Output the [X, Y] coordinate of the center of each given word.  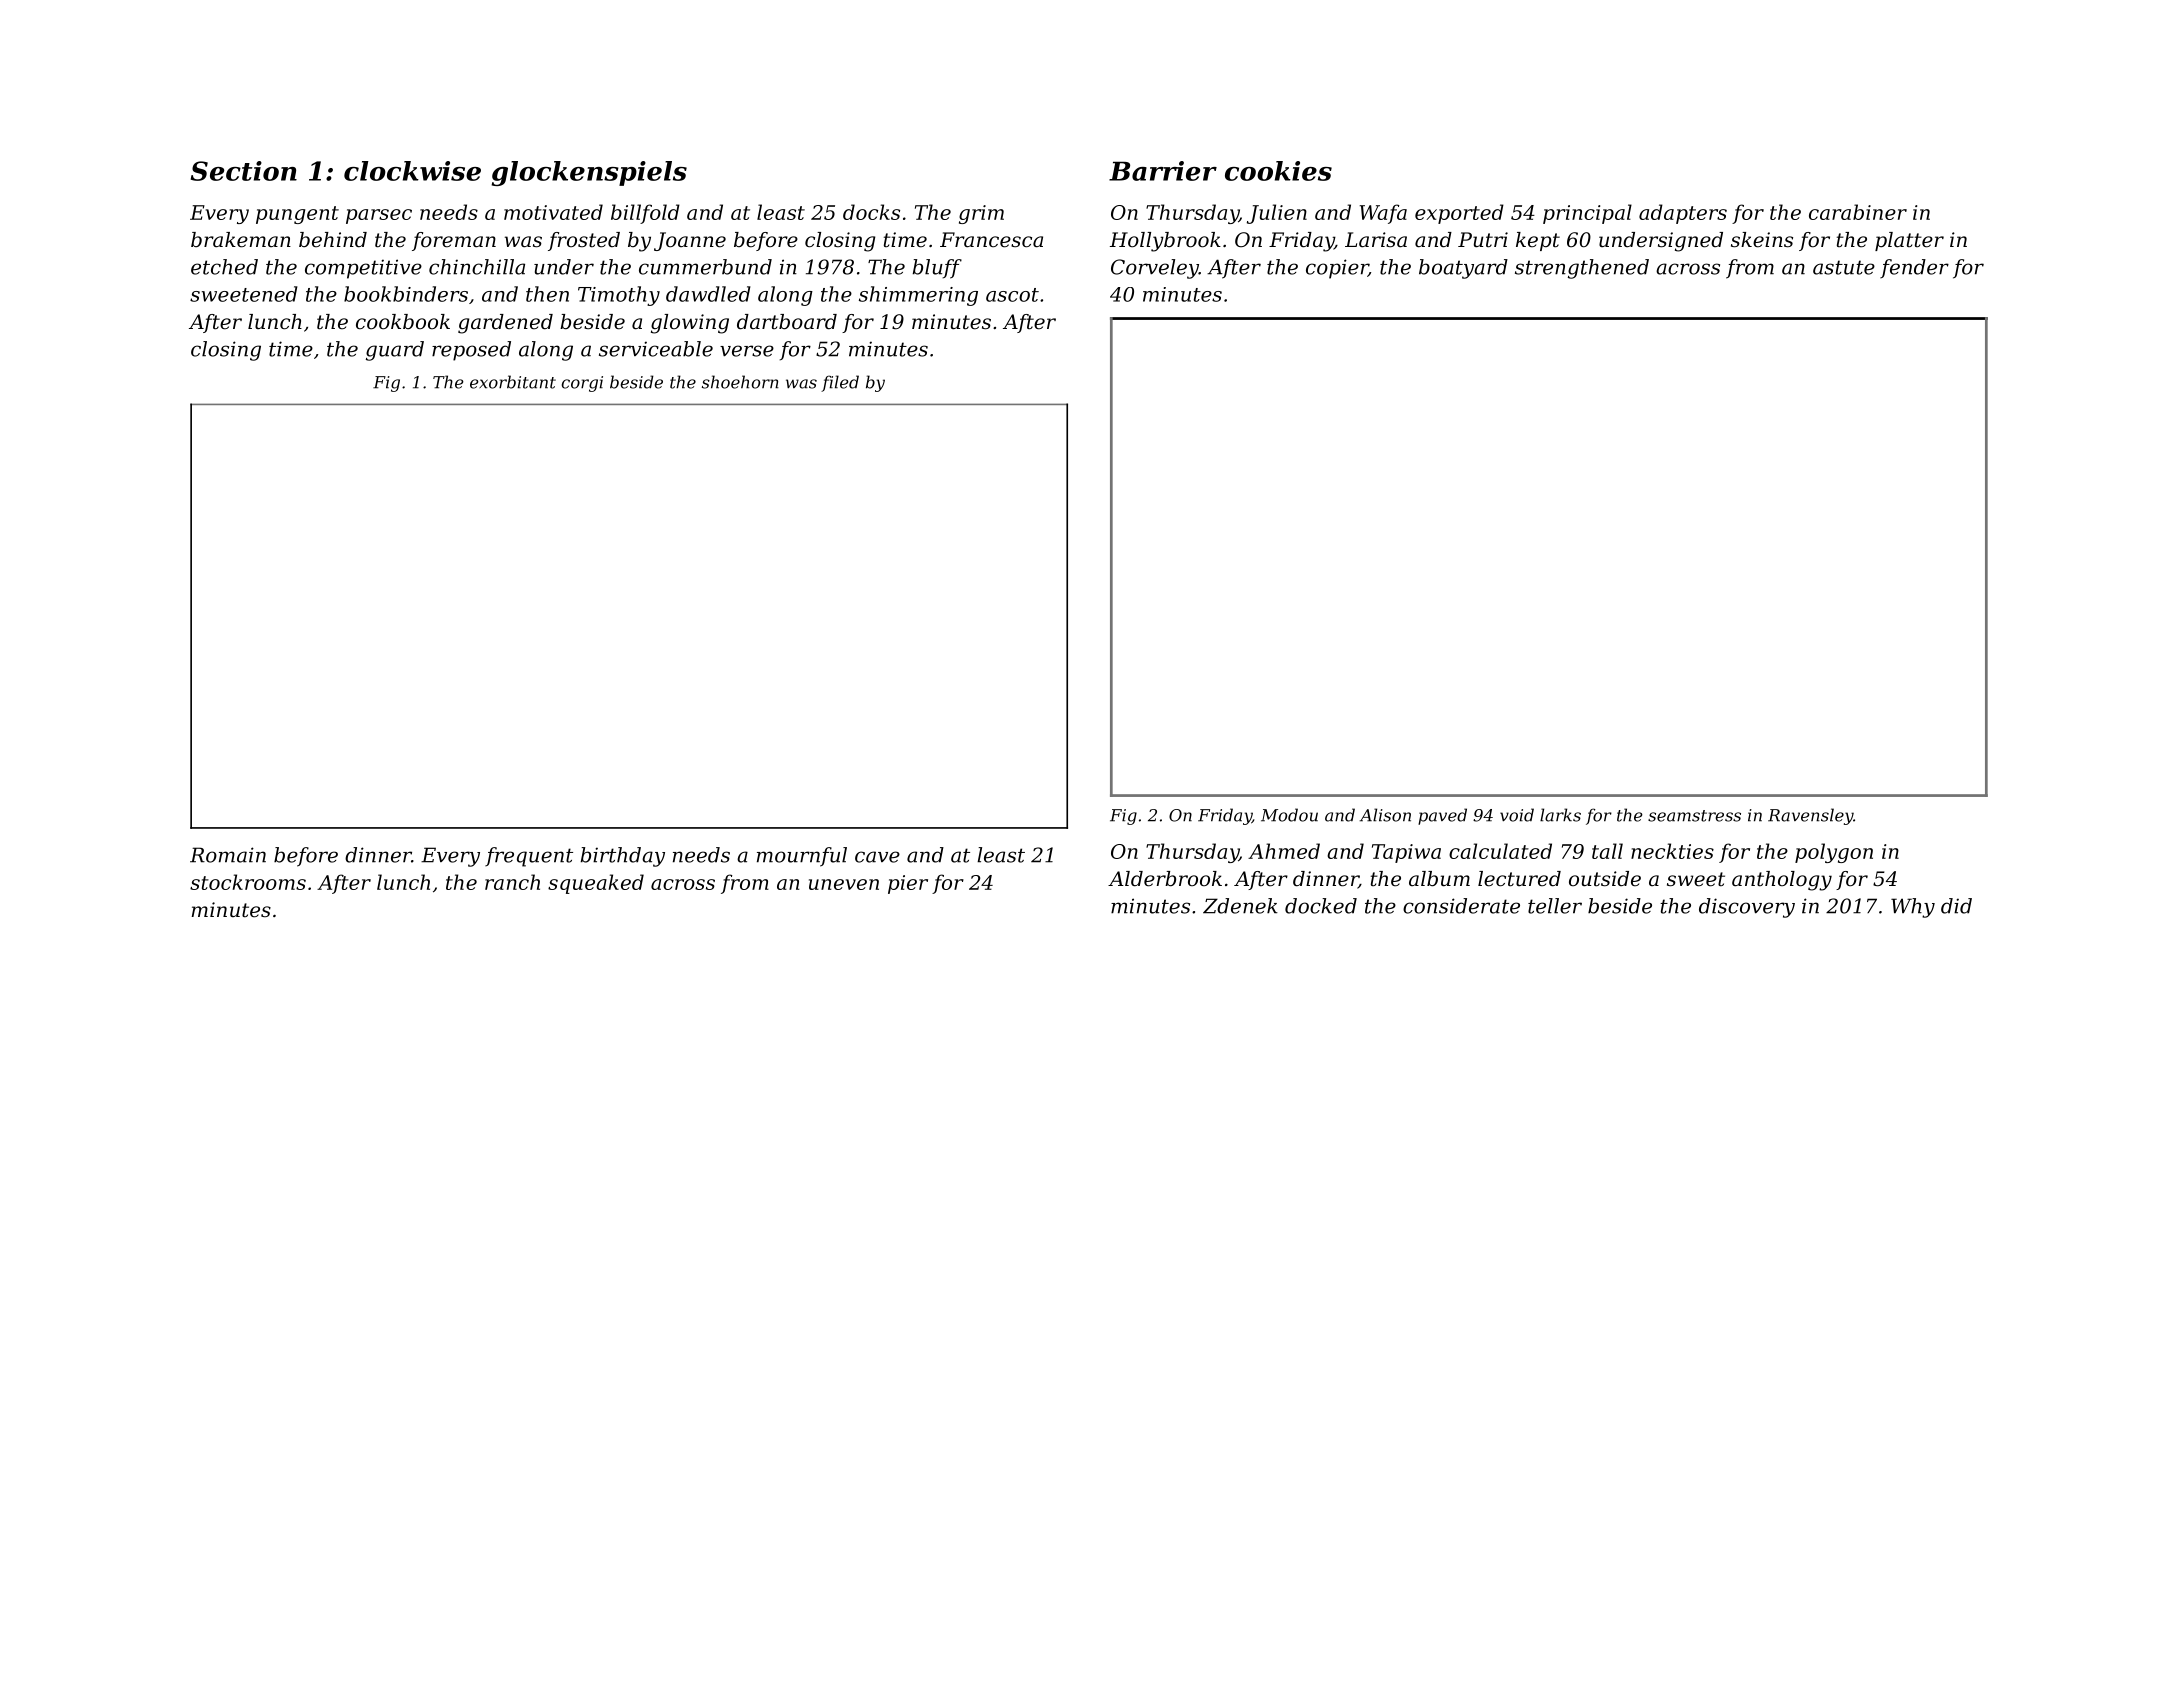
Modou [1289, 815]
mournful [802, 857]
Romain [228, 855]
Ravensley [1810, 816]
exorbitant [513, 382]
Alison [1385, 815]
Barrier [1163, 171]
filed [840, 383]
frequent [529, 857]
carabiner [1858, 212]
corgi [582, 384]
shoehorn [740, 382]
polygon [1834, 853]
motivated [553, 212]
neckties [1672, 851]
